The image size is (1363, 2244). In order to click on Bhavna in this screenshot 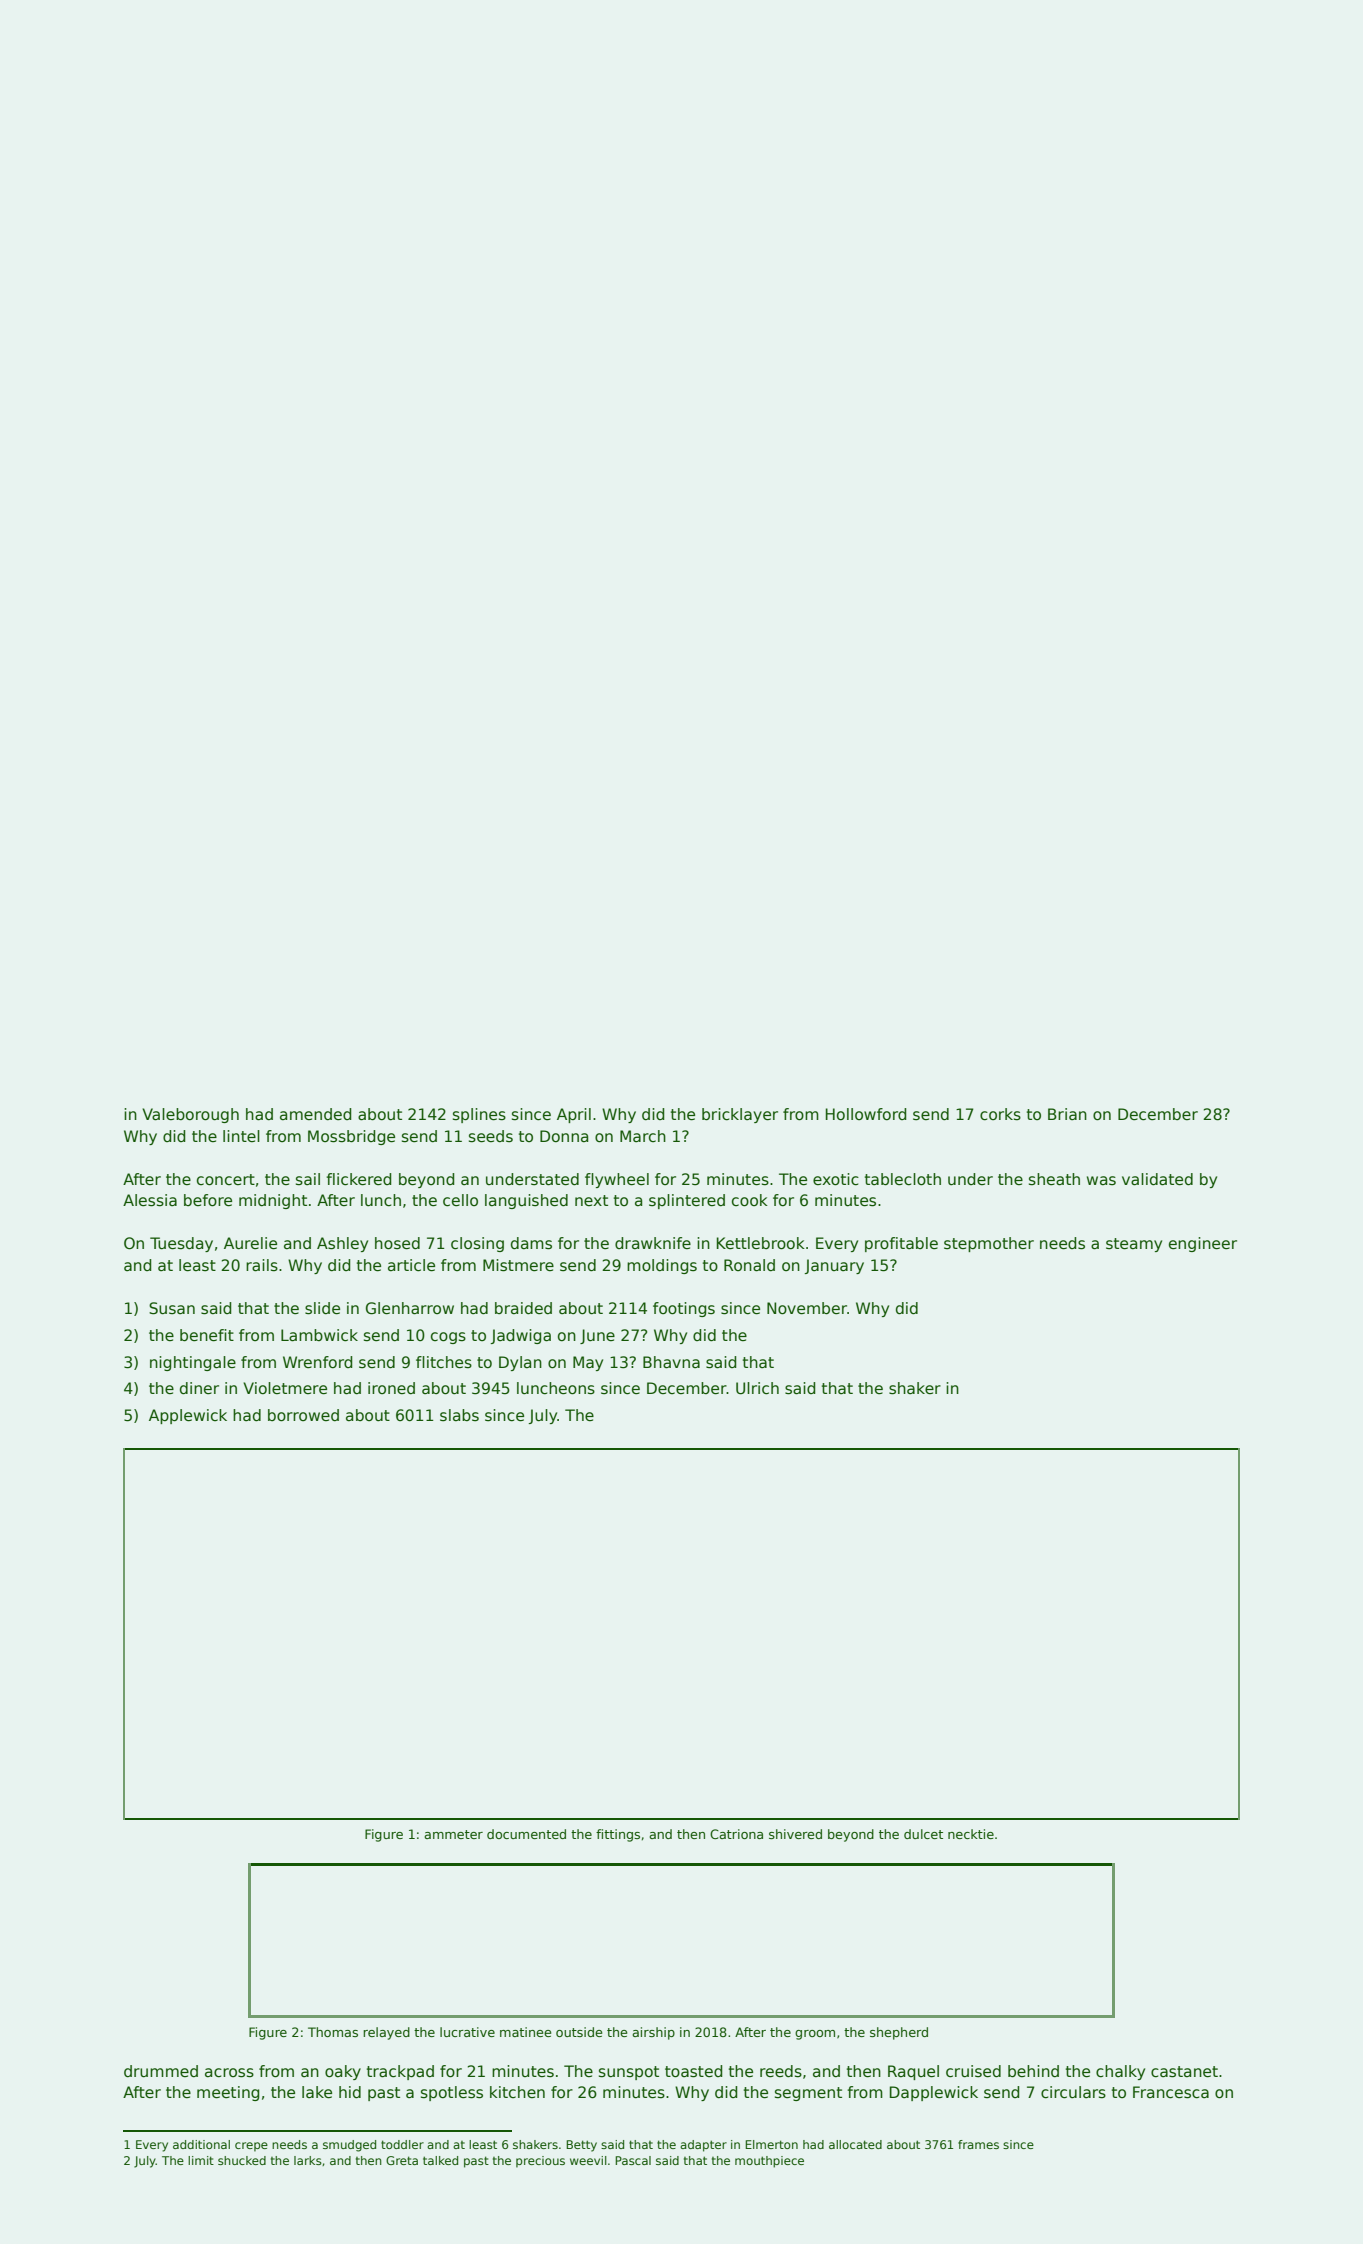, I will do `click(671, 1362)`.
